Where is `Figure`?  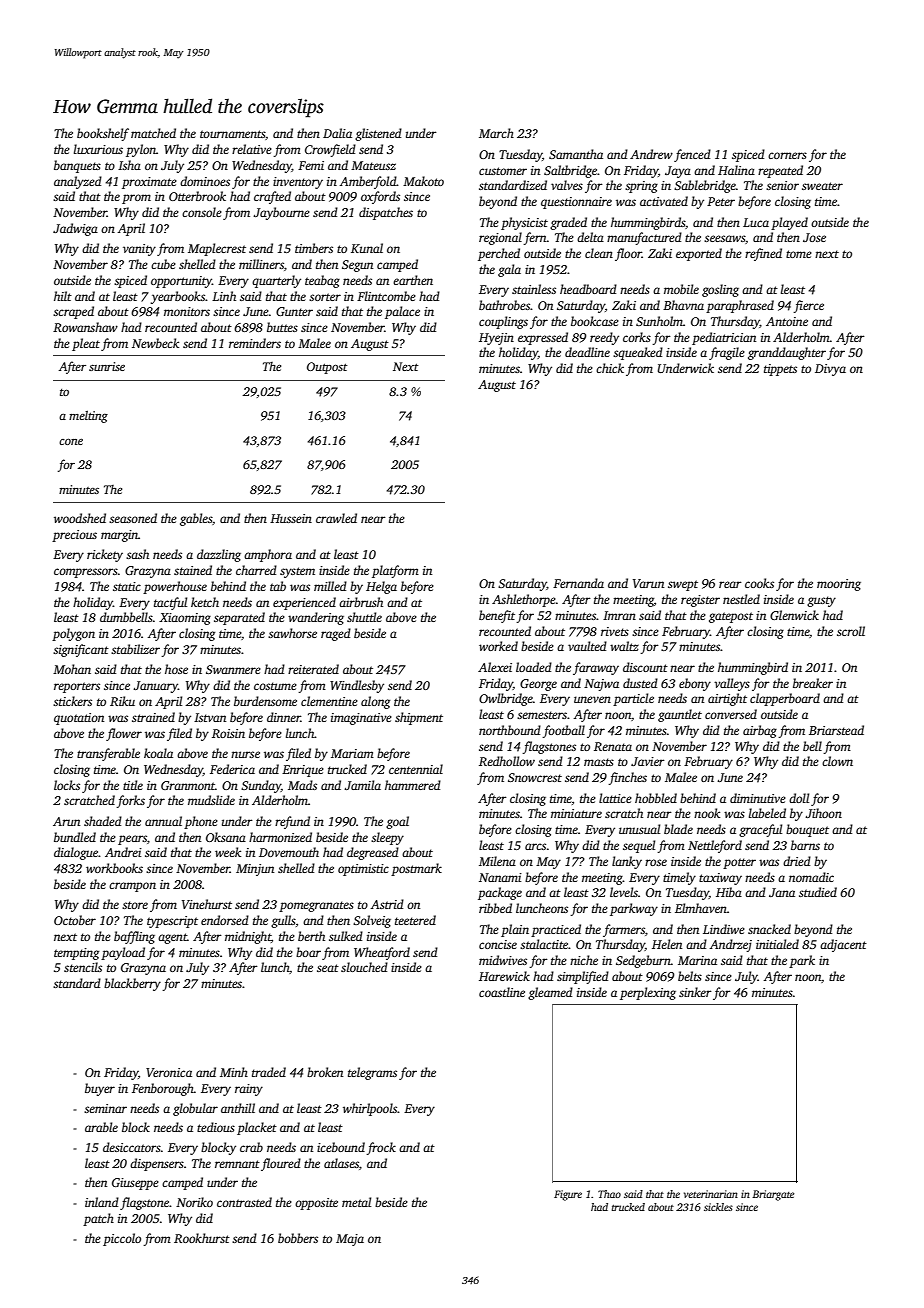 Figure is located at coordinates (568, 1195).
